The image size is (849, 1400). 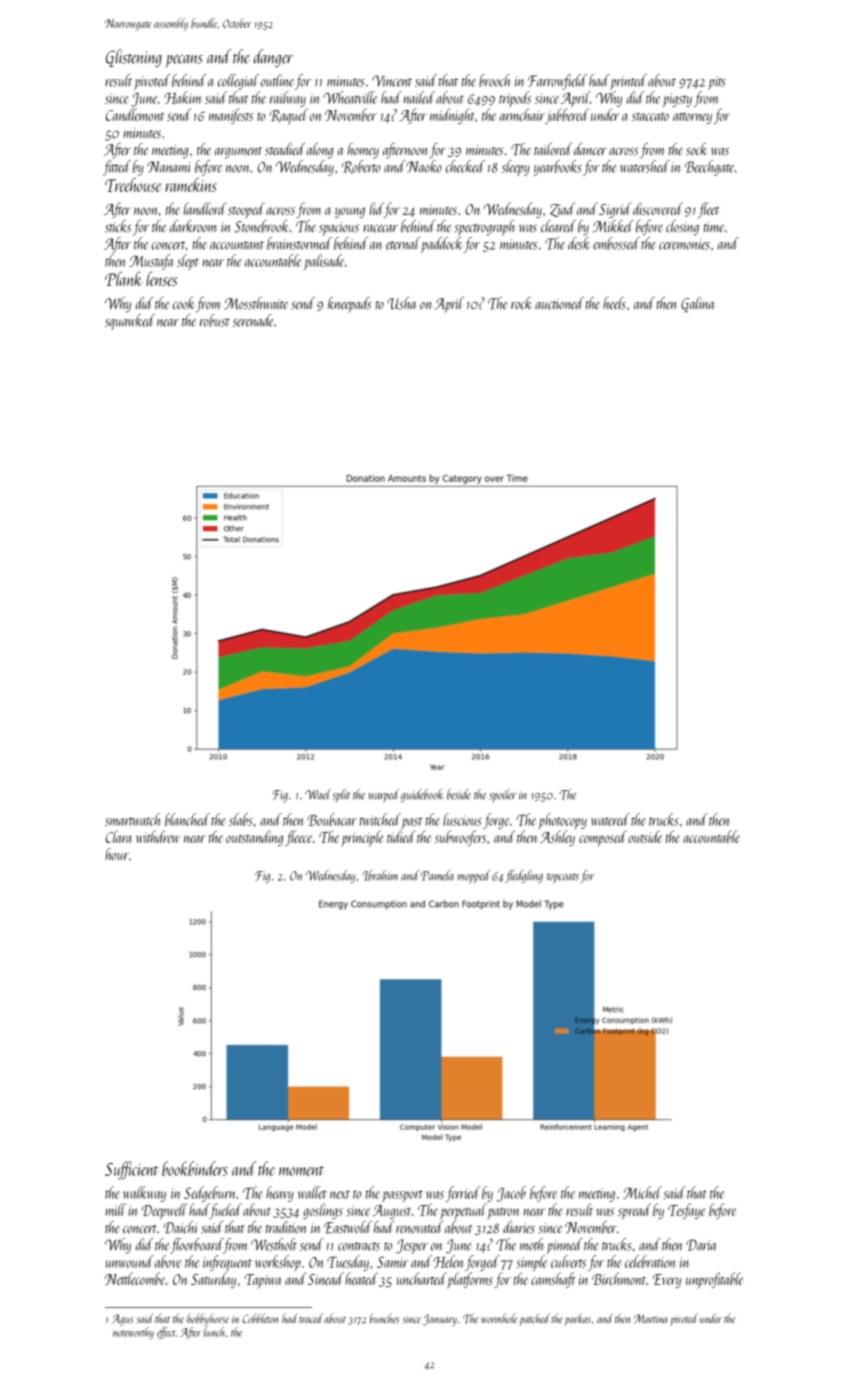 I want to click on outside, so click(x=645, y=836).
